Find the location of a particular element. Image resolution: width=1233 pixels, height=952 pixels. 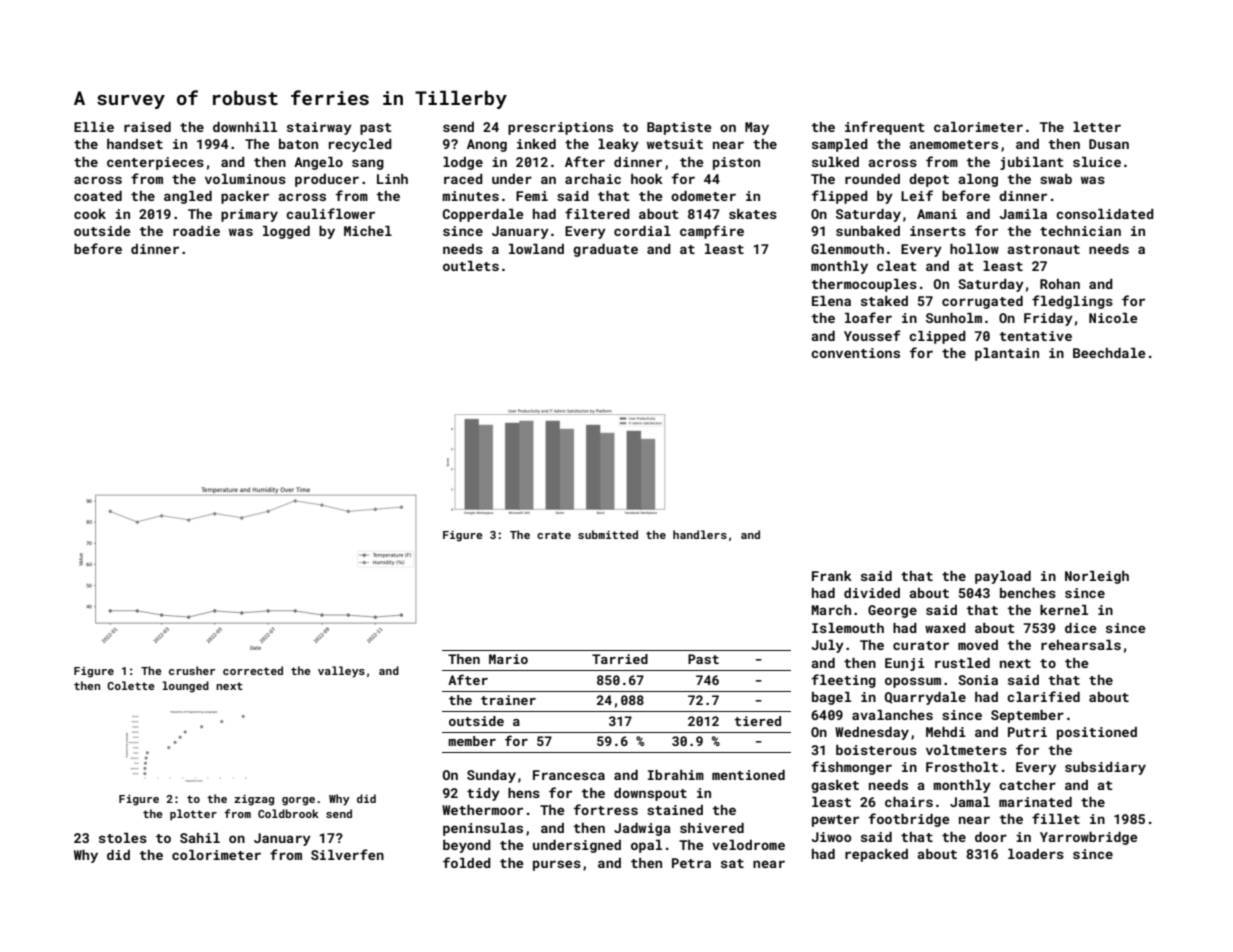

Tarried is located at coordinates (620, 659).
